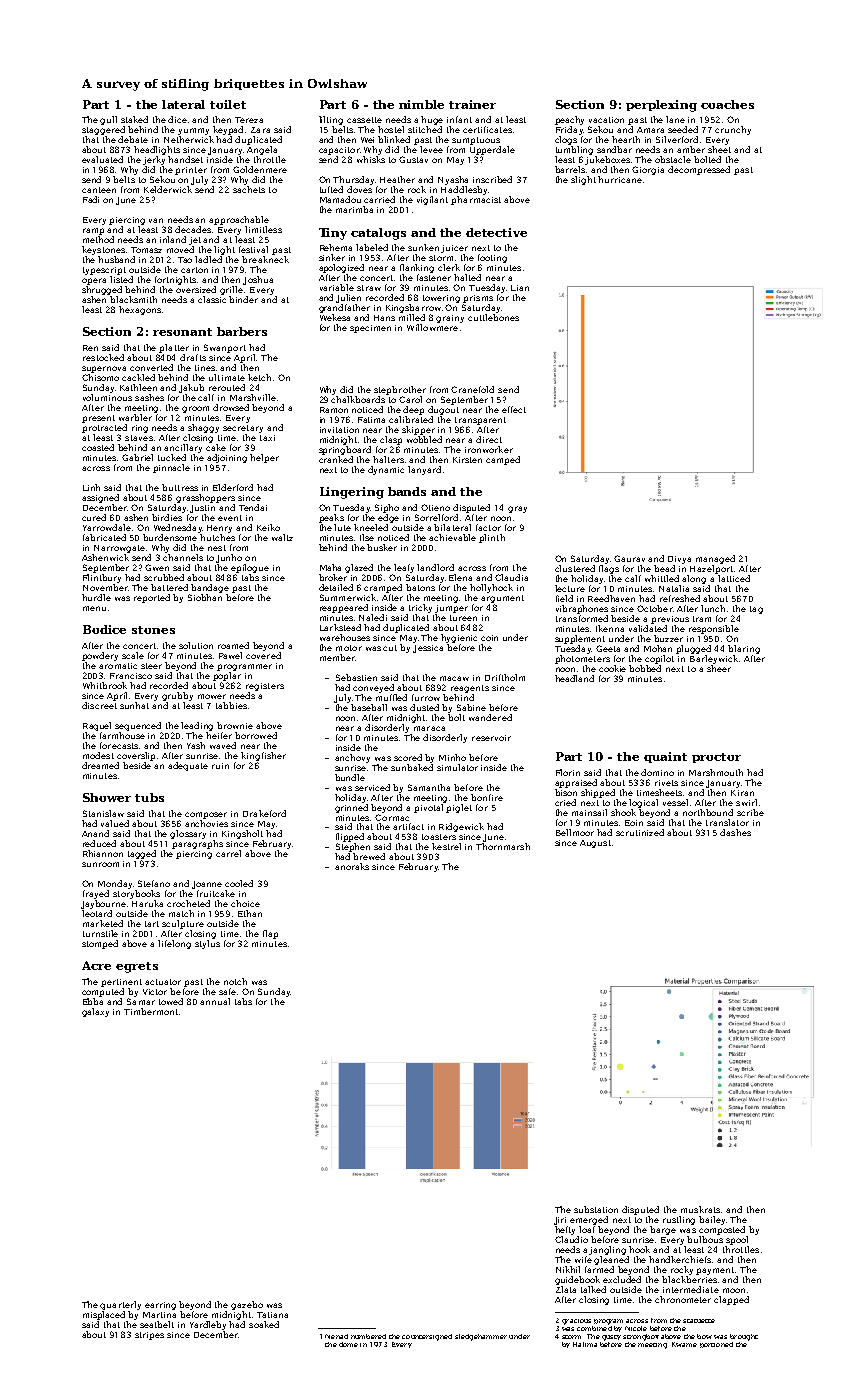 Image resolution: width=849 pixels, height=1400 pixels. Describe the element at coordinates (119, 549) in the screenshot. I see `Narrowgate` at that location.
